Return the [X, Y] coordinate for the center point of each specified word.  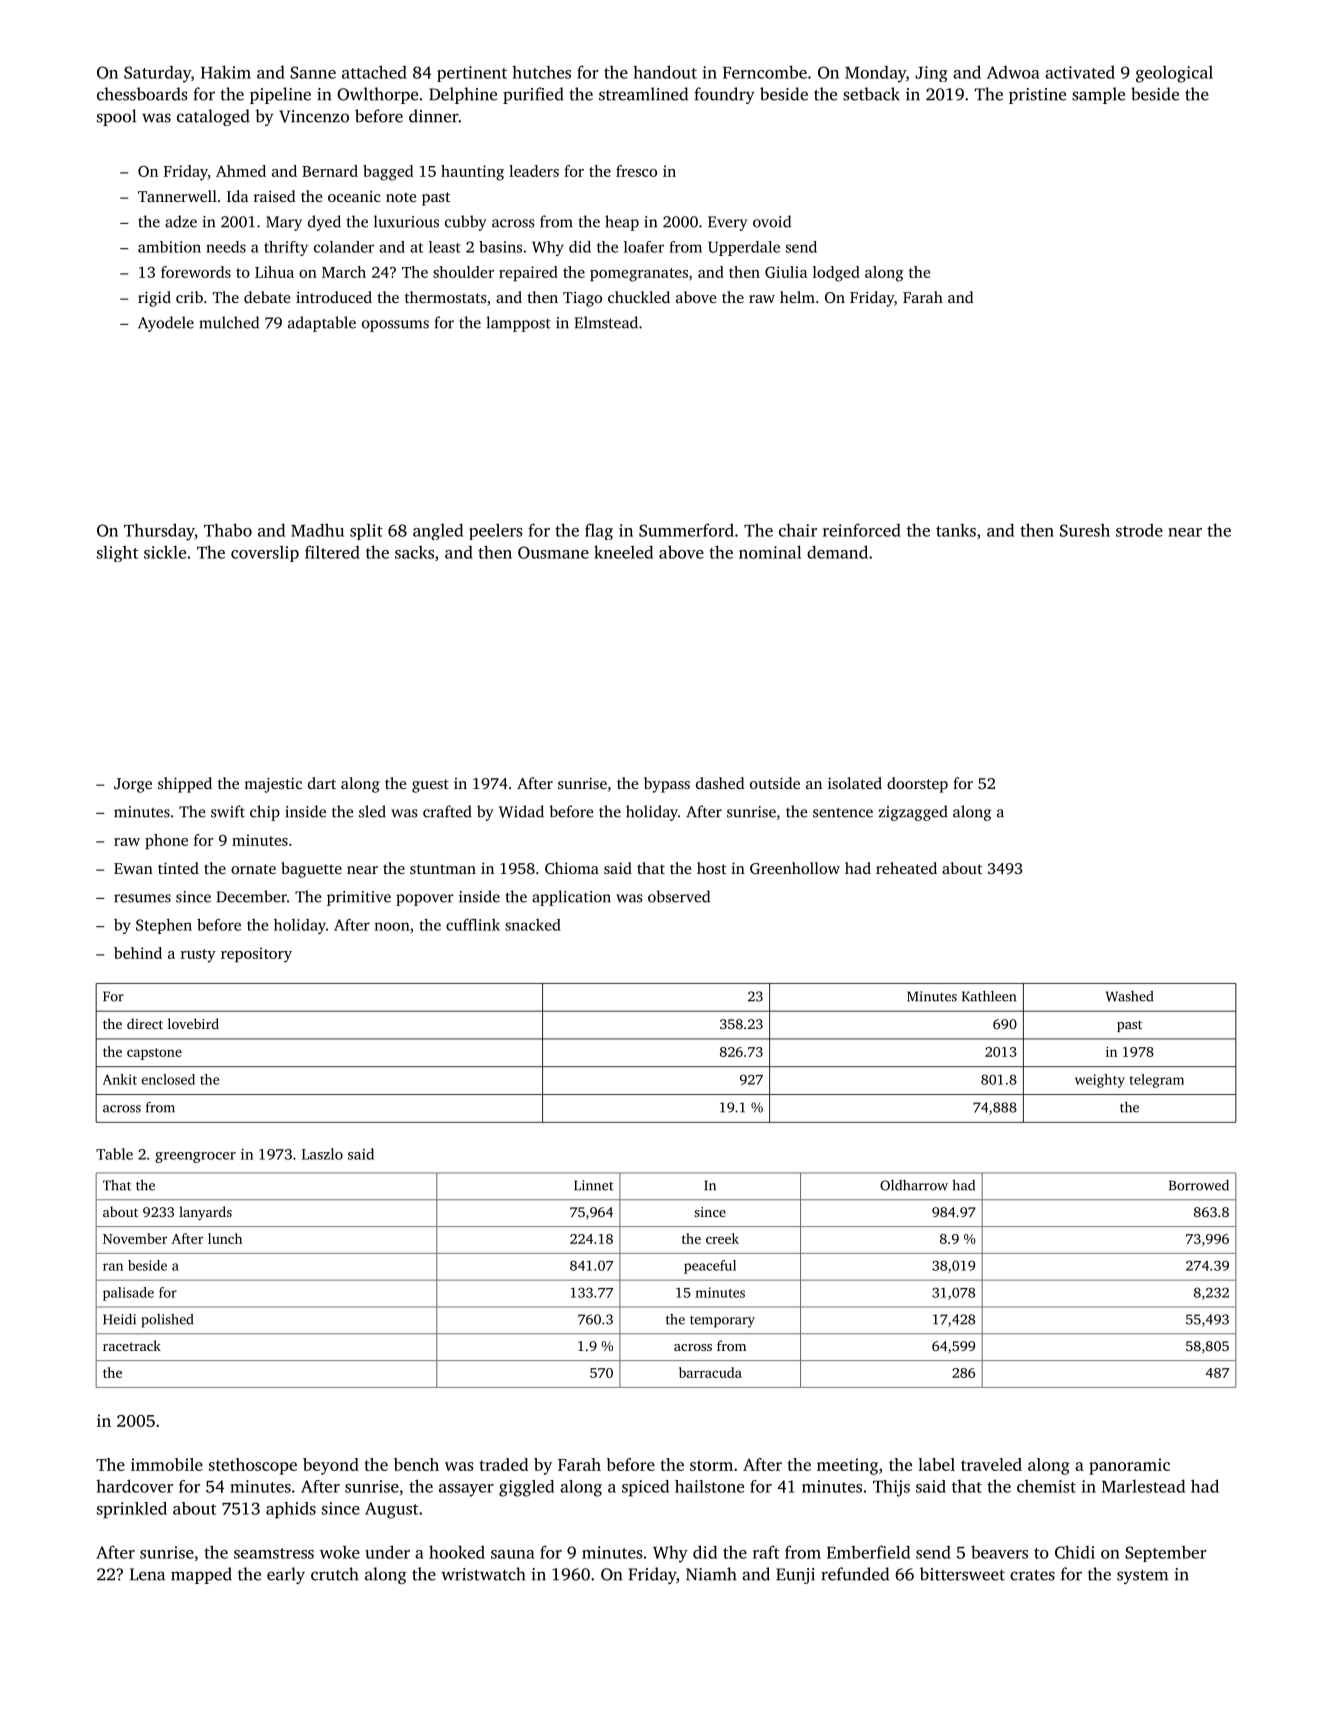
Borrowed [1199, 1185]
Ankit [120, 1079]
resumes [142, 898]
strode [1139, 530]
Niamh [711, 1574]
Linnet [594, 1185]
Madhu [317, 530]
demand [837, 552]
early [286, 1575]
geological [1174, 74]
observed [679, 896]
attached [374, 72]
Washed [1129, 996]
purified [533, 95]
